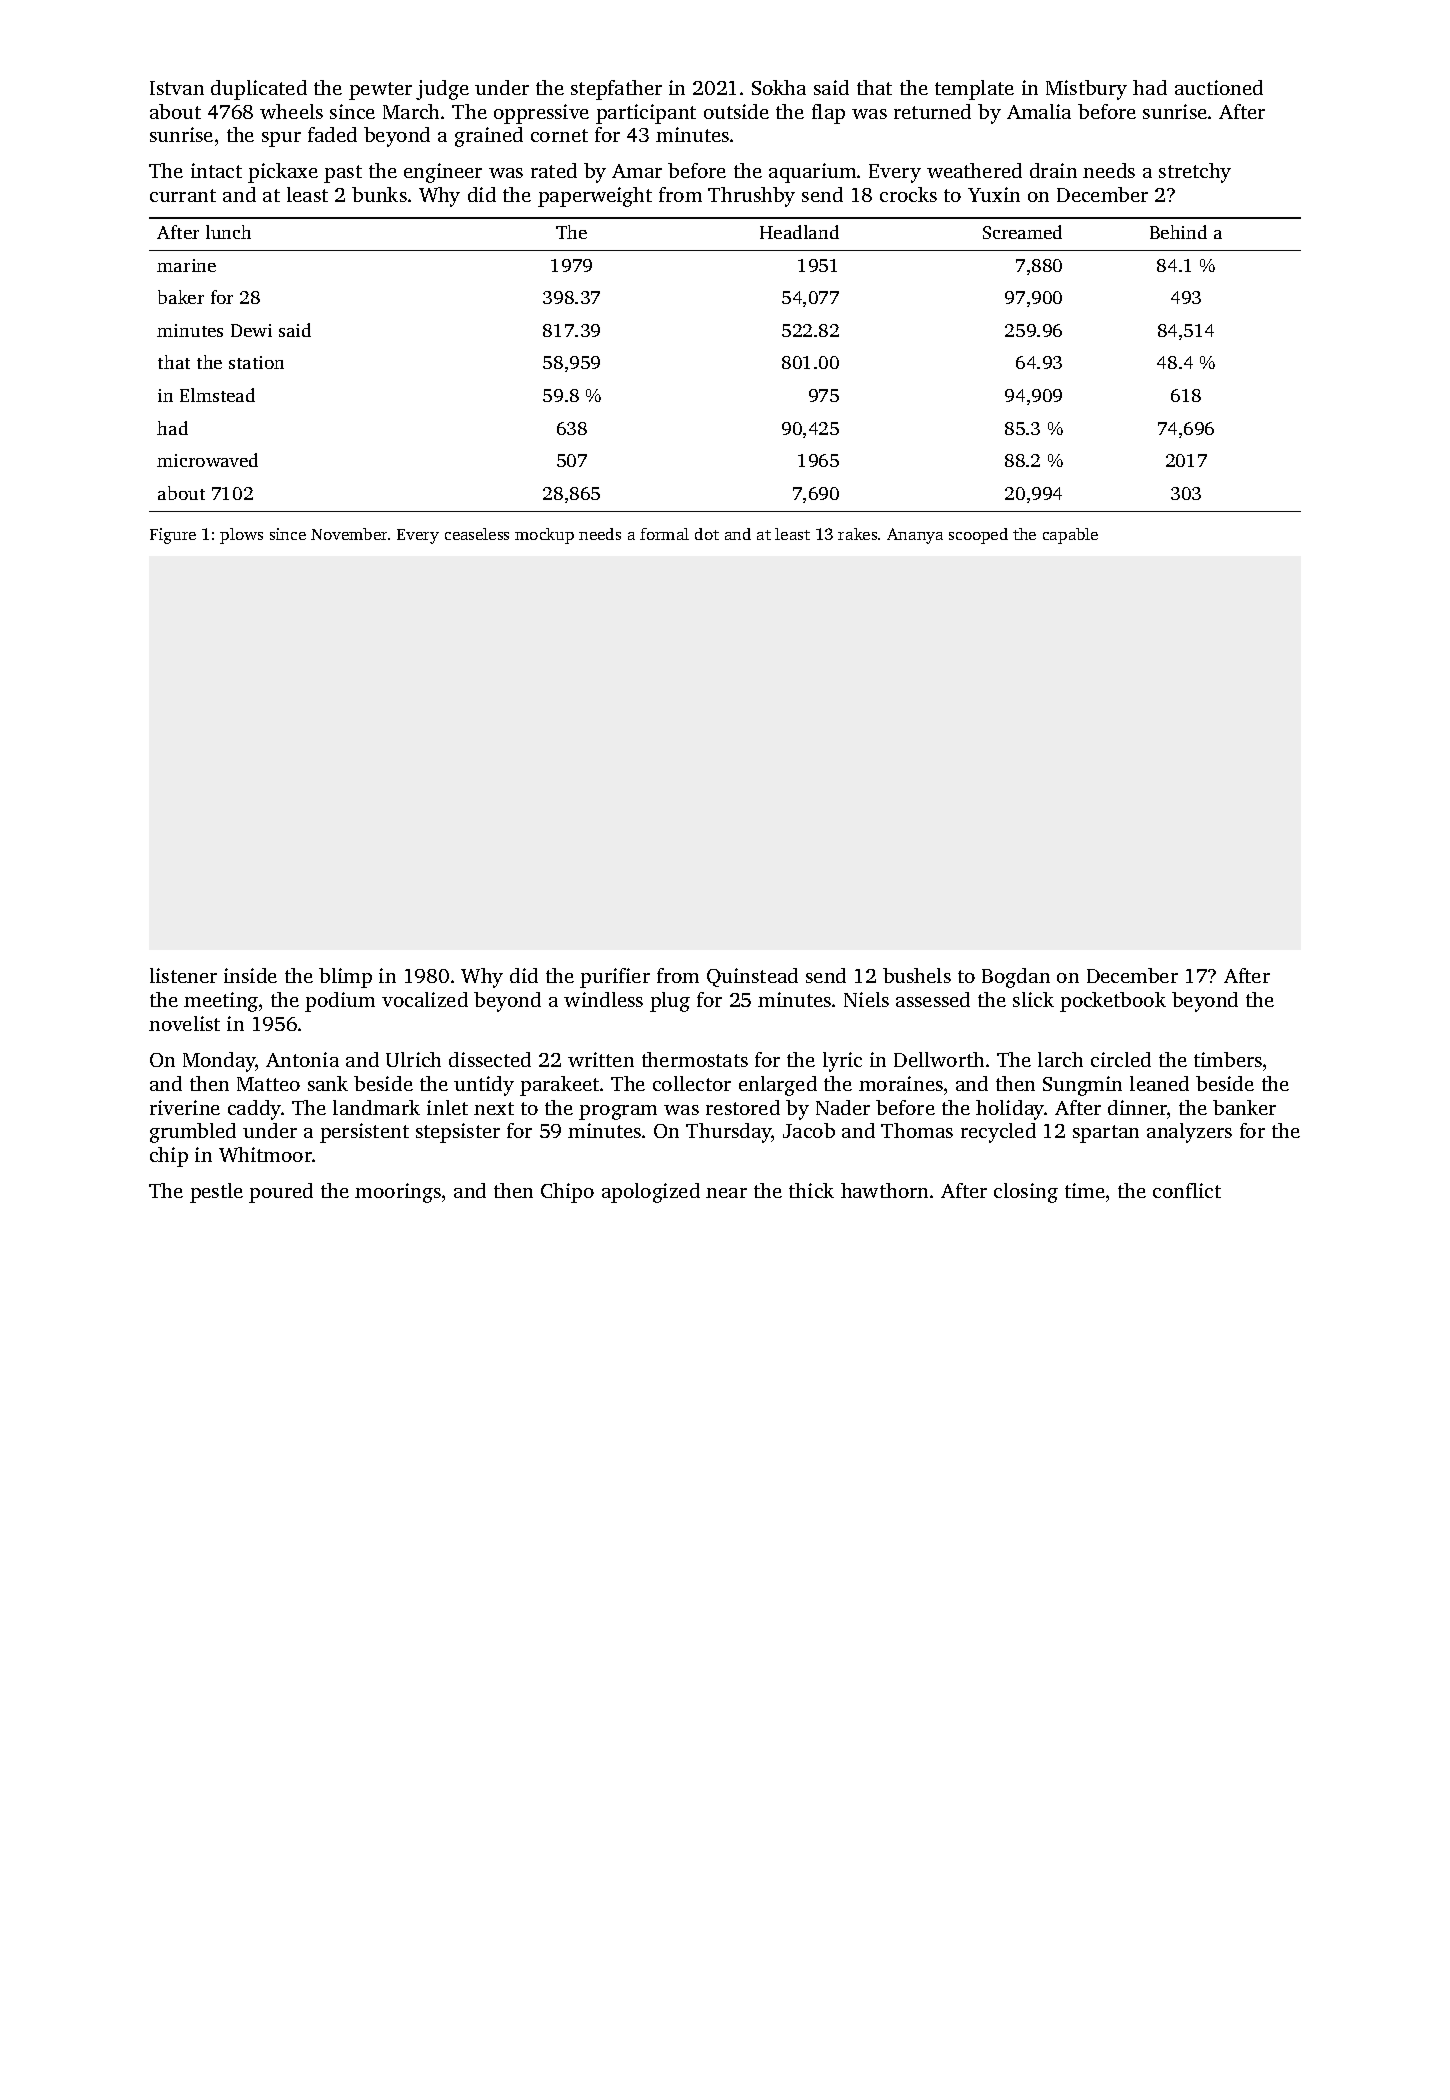  Describe the element at coordinates (1086, 90) in the screenshot. I see `Mistbury` at that location.
